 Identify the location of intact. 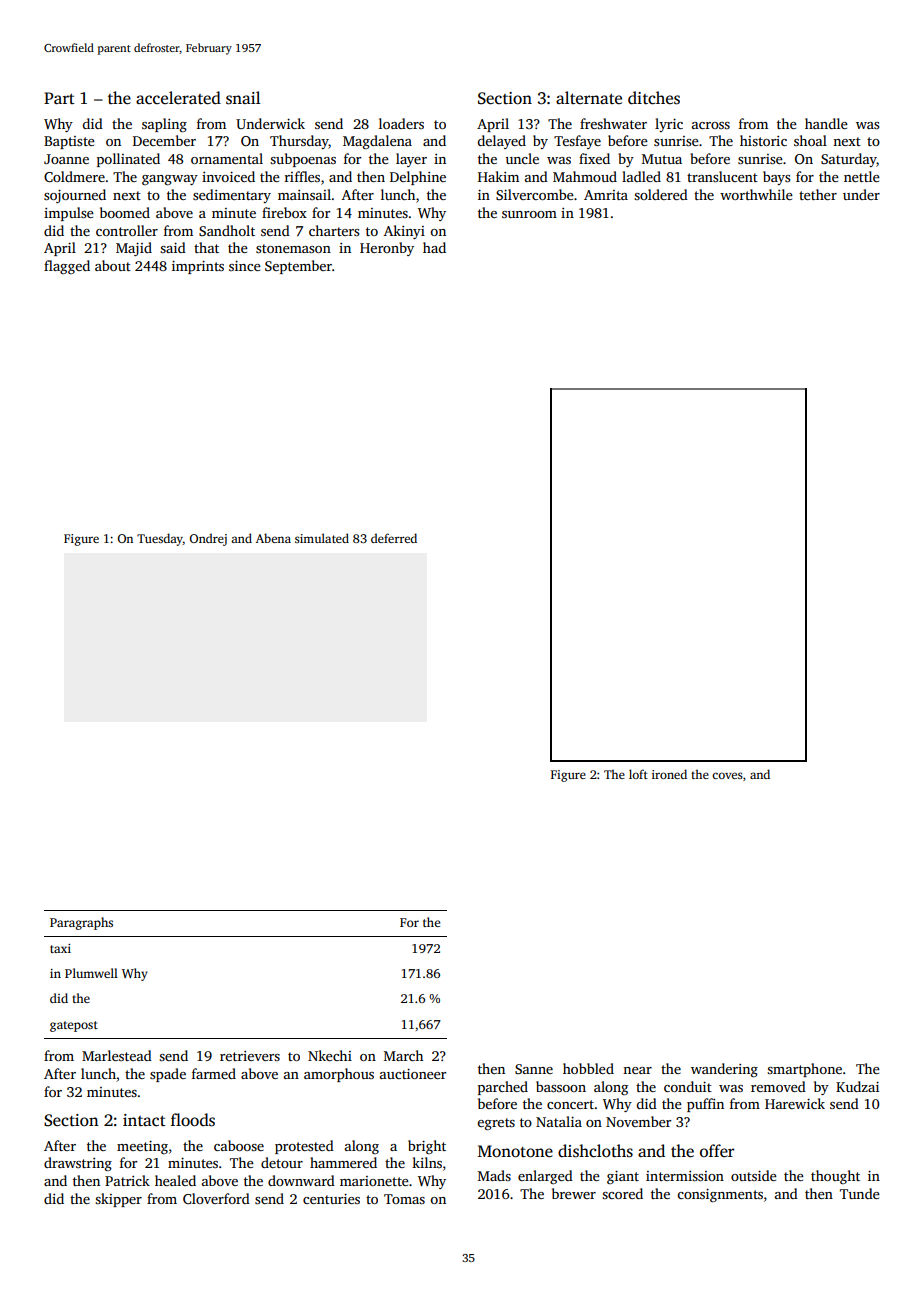
(144, 1120).
